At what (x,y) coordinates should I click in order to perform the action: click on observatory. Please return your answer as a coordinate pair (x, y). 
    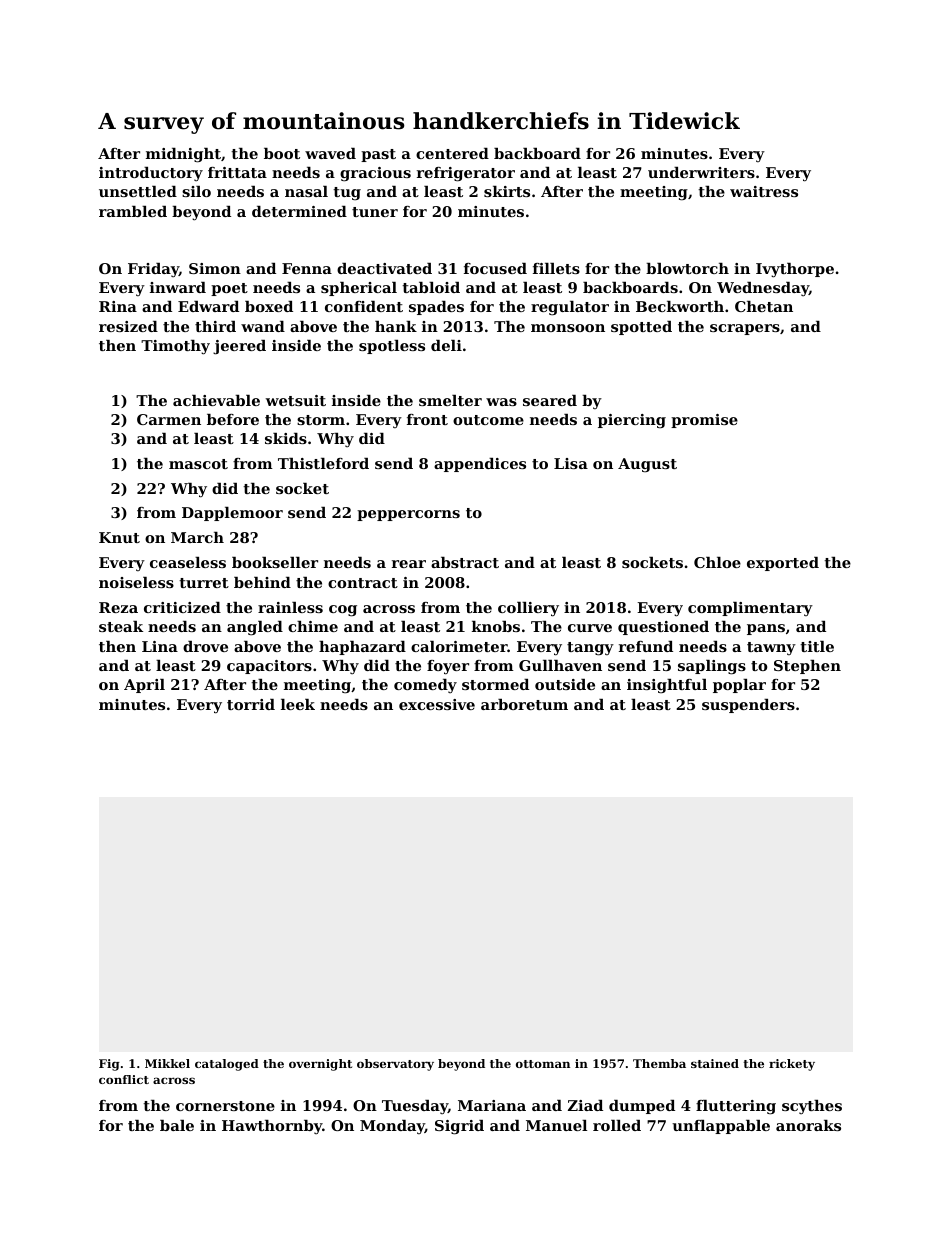
    Looking at the image, I should click on (395, 1065).
